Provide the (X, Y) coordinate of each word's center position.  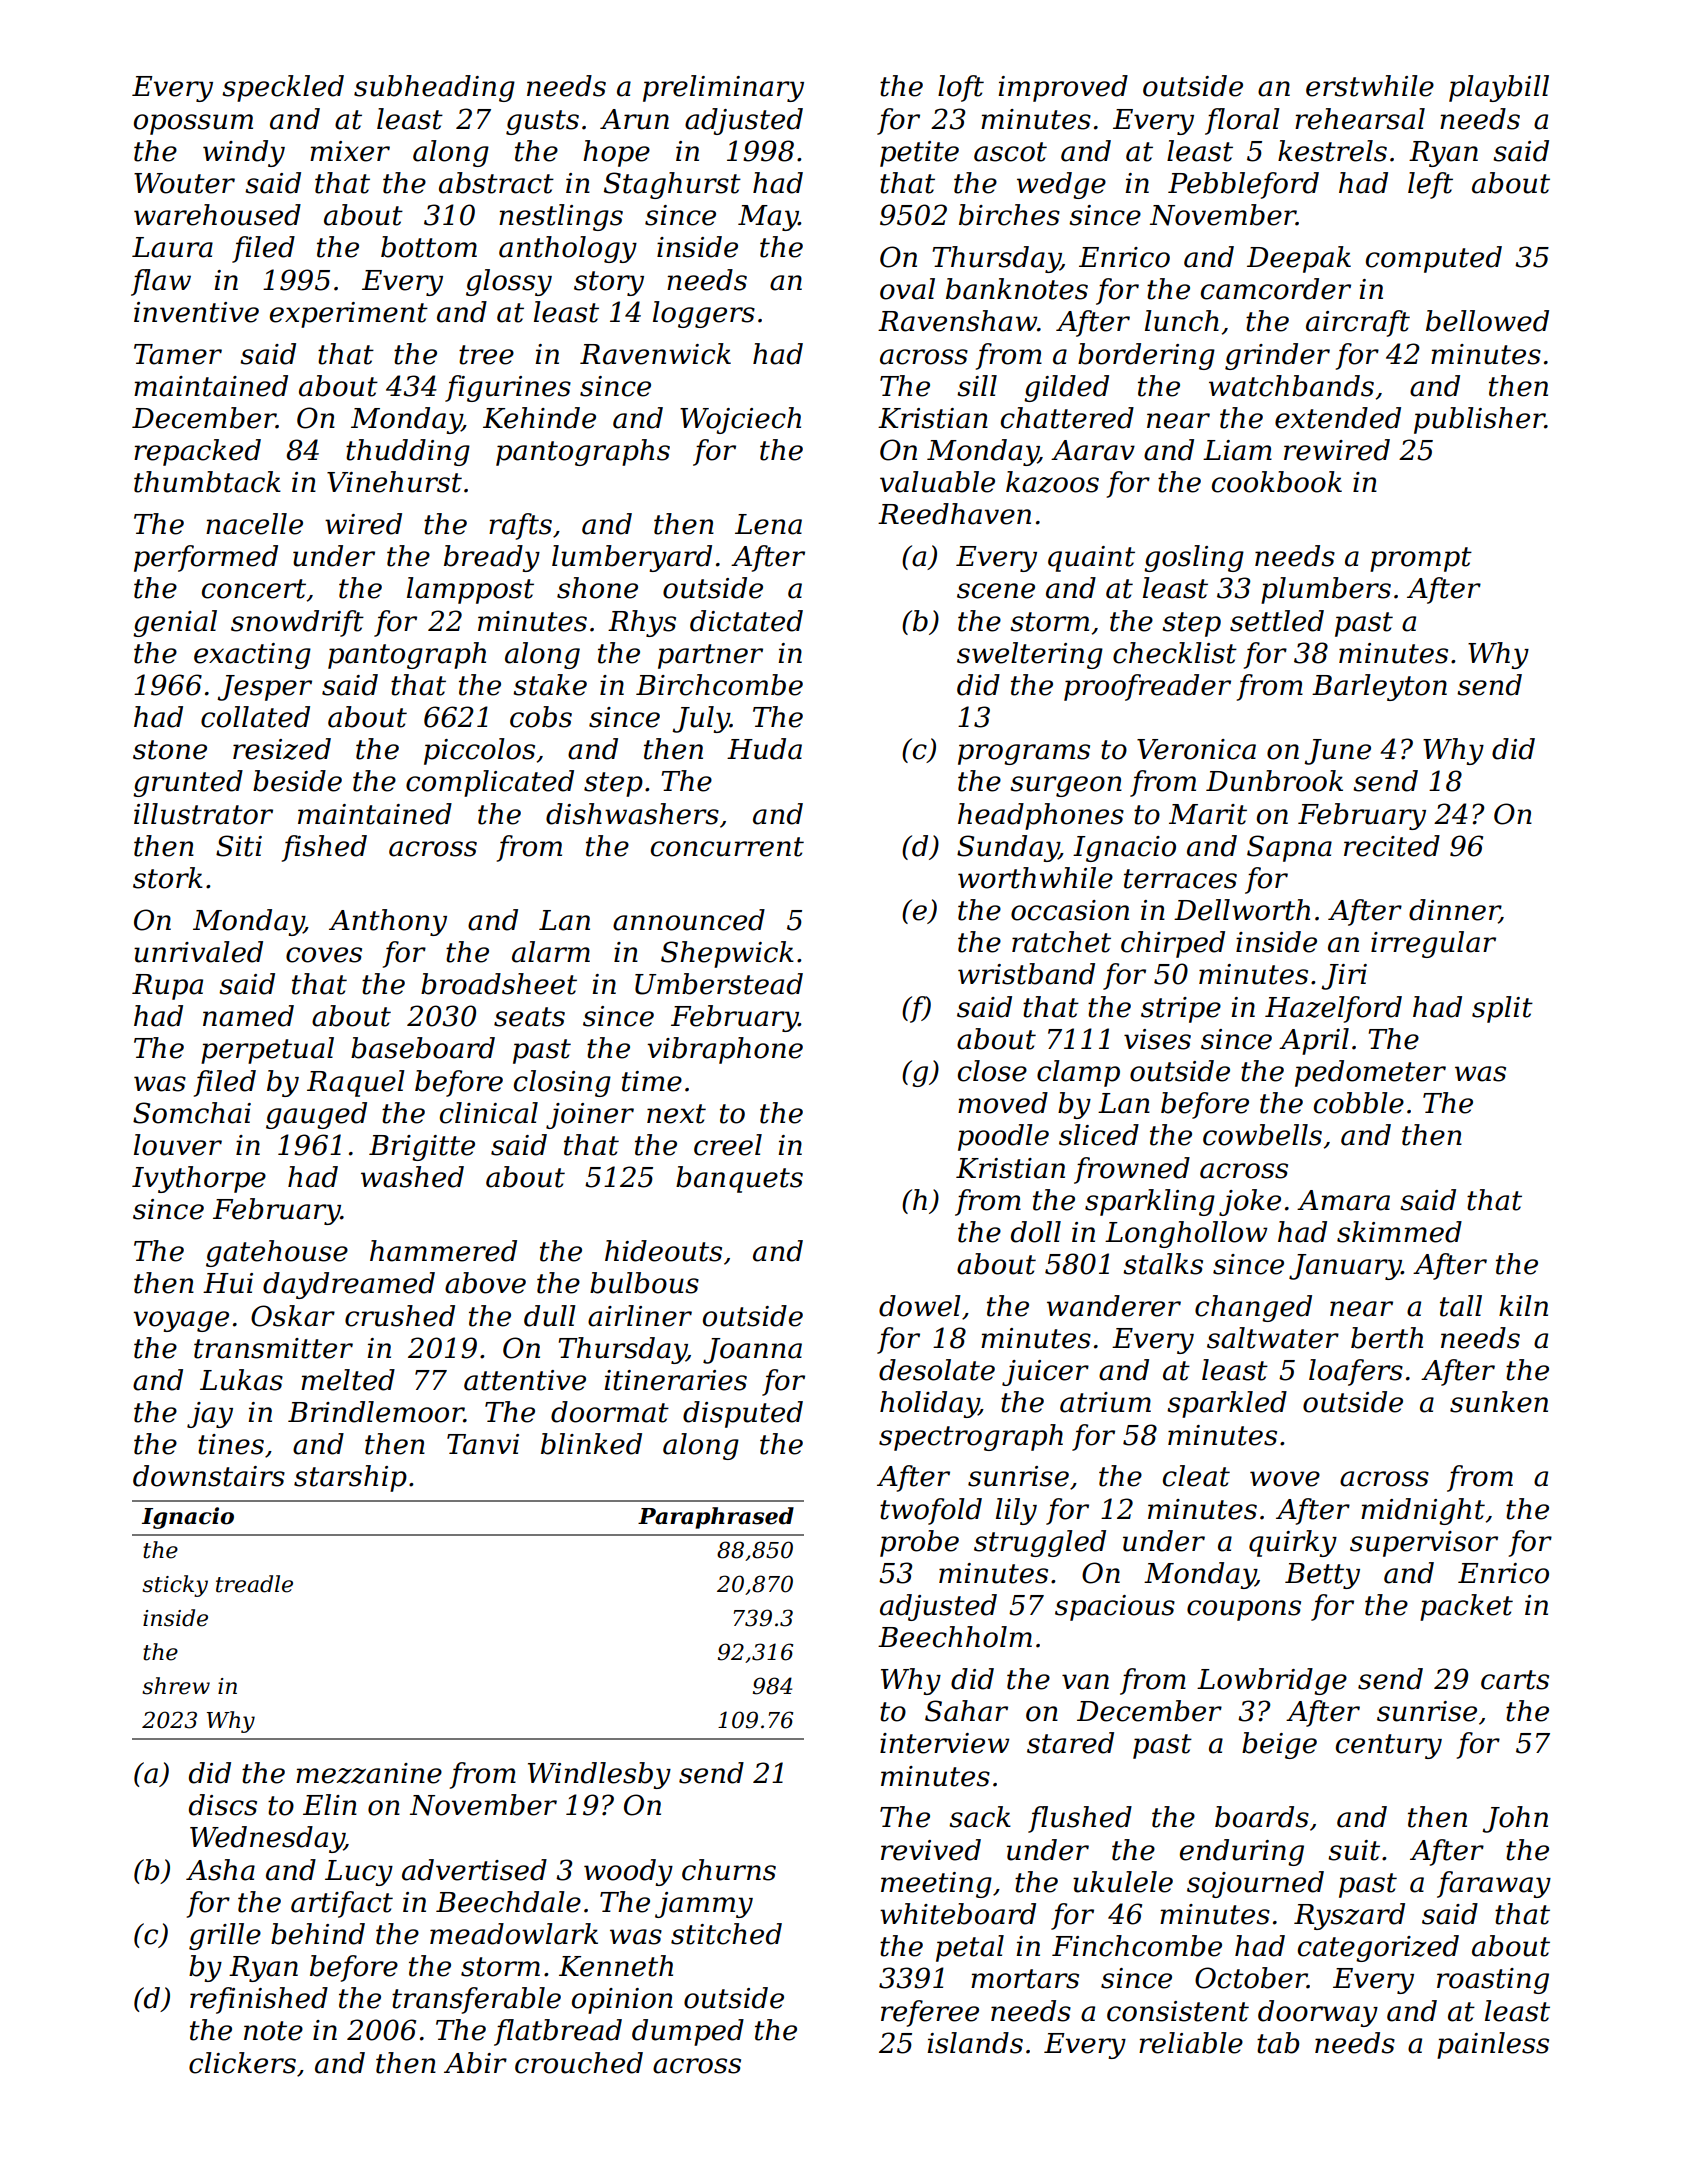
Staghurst (672, 185)
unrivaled (198, 952)
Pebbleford (1243, 185)
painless (1493, 2045)
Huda (764, 749)
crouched (579, 2063)
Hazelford (1333, 1009)
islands (975, 2043)
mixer (350, 151)
